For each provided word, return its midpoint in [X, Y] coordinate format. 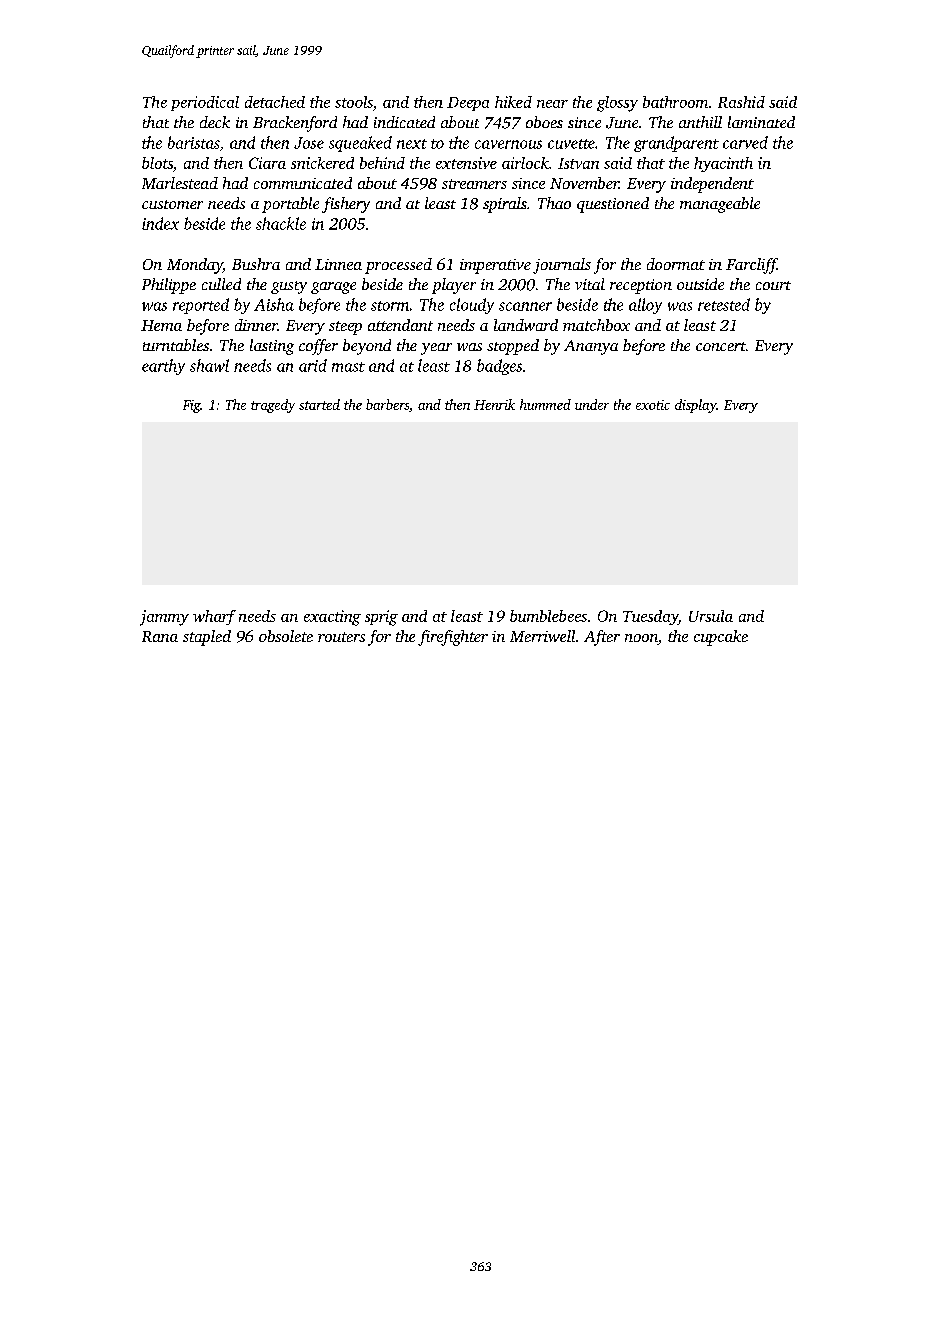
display [696, 406]
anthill [700, 122]
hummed [545, 404]
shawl [209, 365]
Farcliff [751, 266]
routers [341, 637]
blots [157, 163]
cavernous [508, 144]
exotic [653, 405]
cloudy [472, 306]
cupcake [721, 638]
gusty [289, 287]
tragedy [273, 406]
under [592, 404]
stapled [207, 638]
